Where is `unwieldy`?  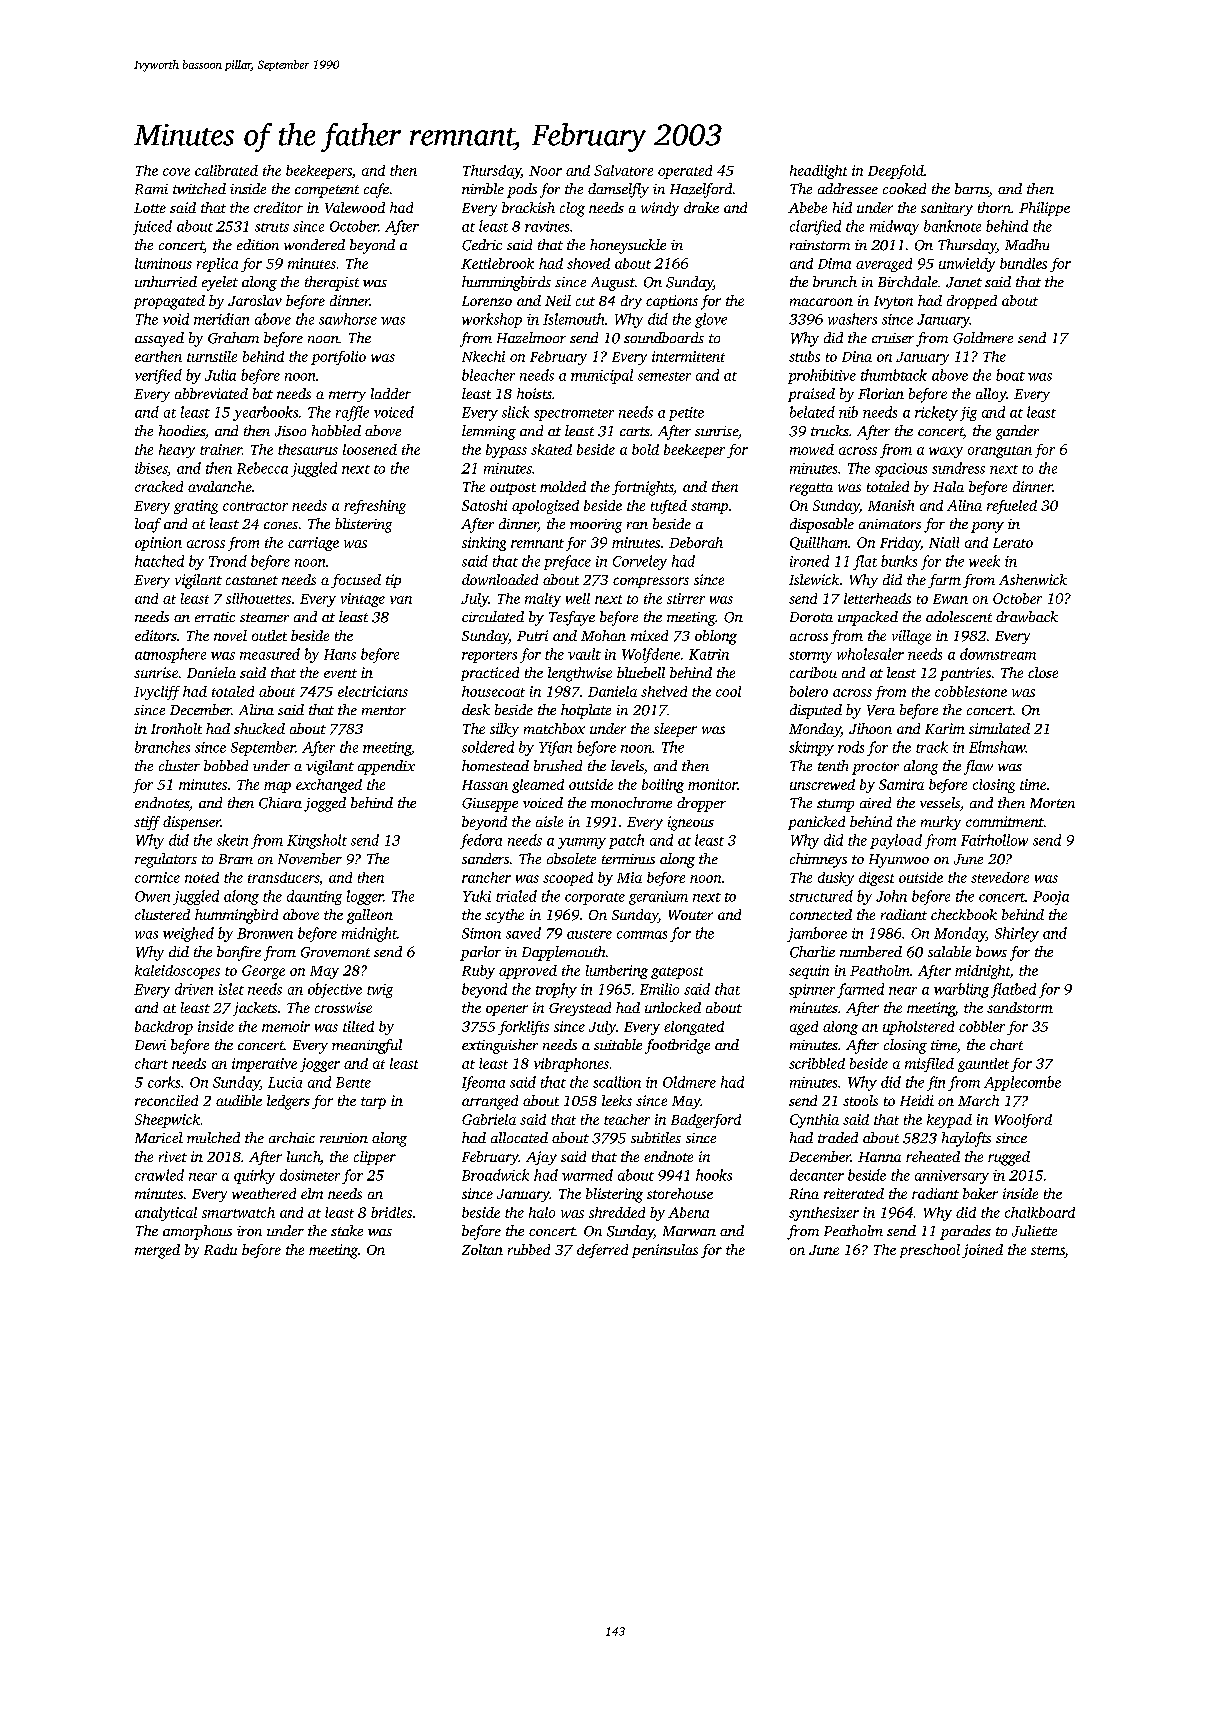
unwieldy is located at coordinates (967, 265).
